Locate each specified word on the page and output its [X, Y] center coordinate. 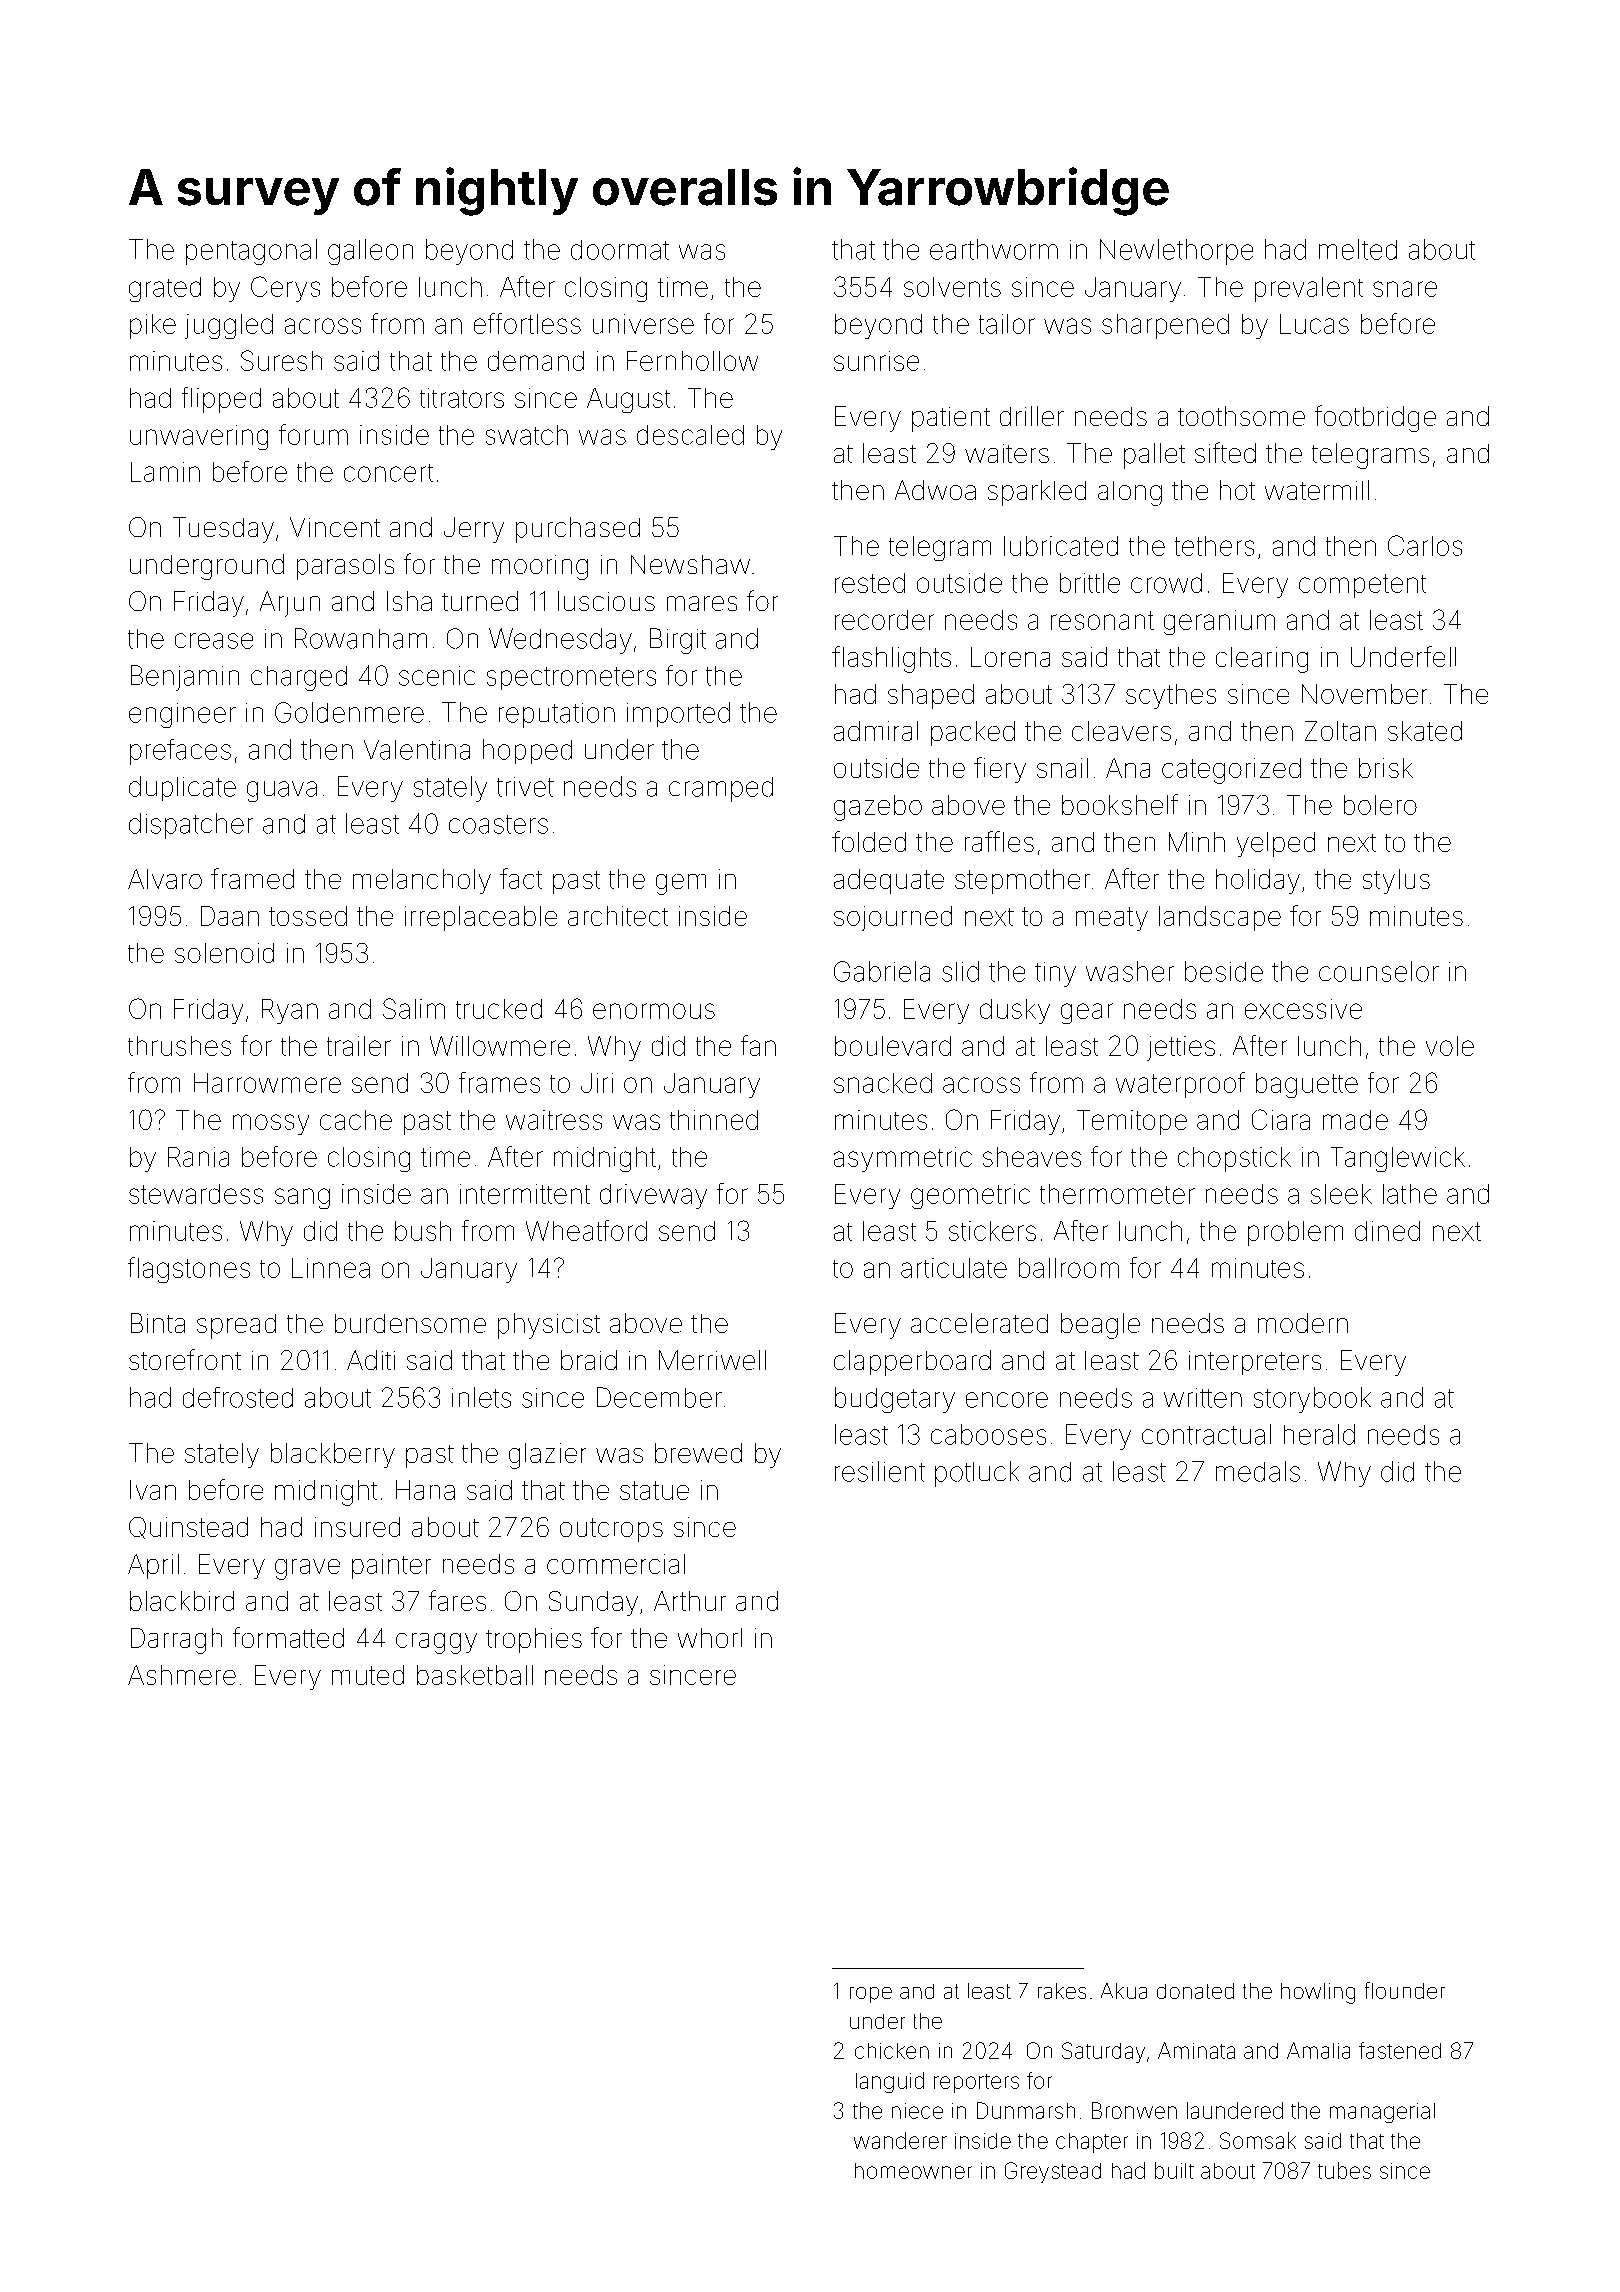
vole [1450, 1046]
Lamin [165, 472]
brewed [698, 1453]
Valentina [417, 750]
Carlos [1425, 545]
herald [1319, 1434]
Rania [198, 1157]
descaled [690, 435]
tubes [1344, 2170]
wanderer [900, 2140]
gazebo [878, 808]
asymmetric [903, 1159]
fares [457, 1600]
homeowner [913, 2171]
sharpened [1165, 326]
